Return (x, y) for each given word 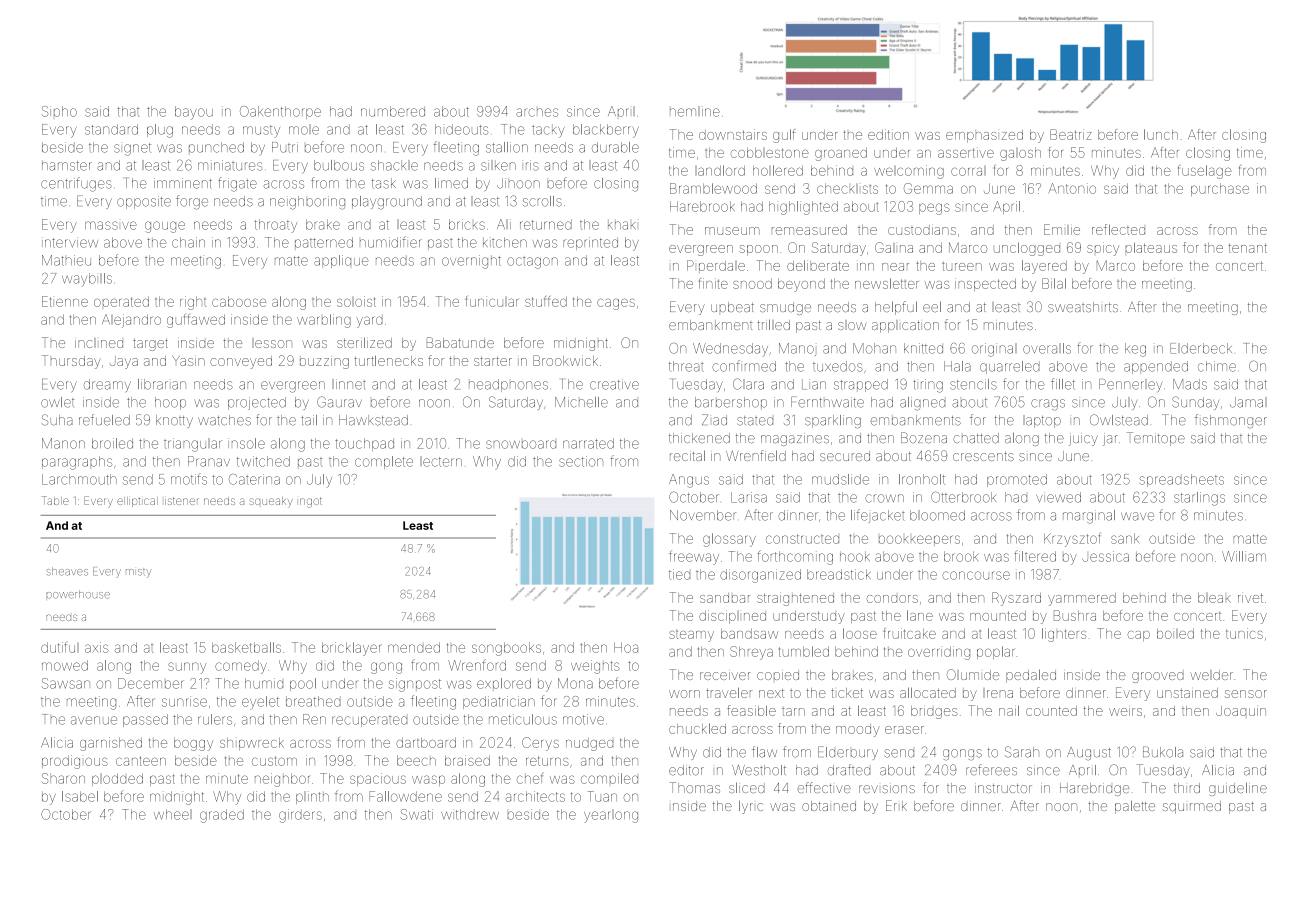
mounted (998, 616)
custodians (922, 230)
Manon (63, 443)
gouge (165, 227)
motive (583, 719)
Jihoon (518, 183)
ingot (311, 502)
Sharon (63, 778)
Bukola (1163, 752)
